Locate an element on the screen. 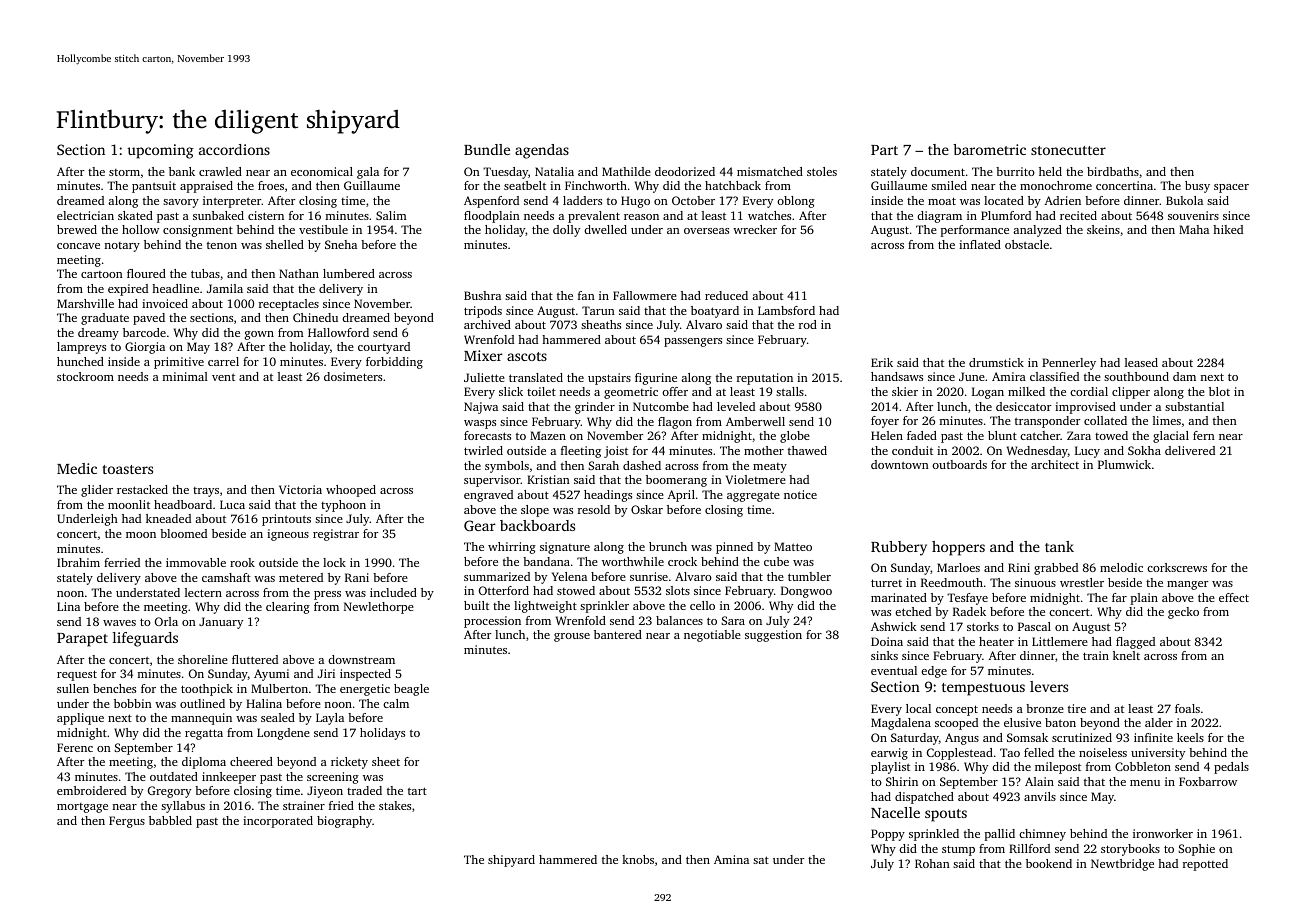 The height and width of the screenshot is (924, 1308). upcoming is located at coordinates (160, 151).
